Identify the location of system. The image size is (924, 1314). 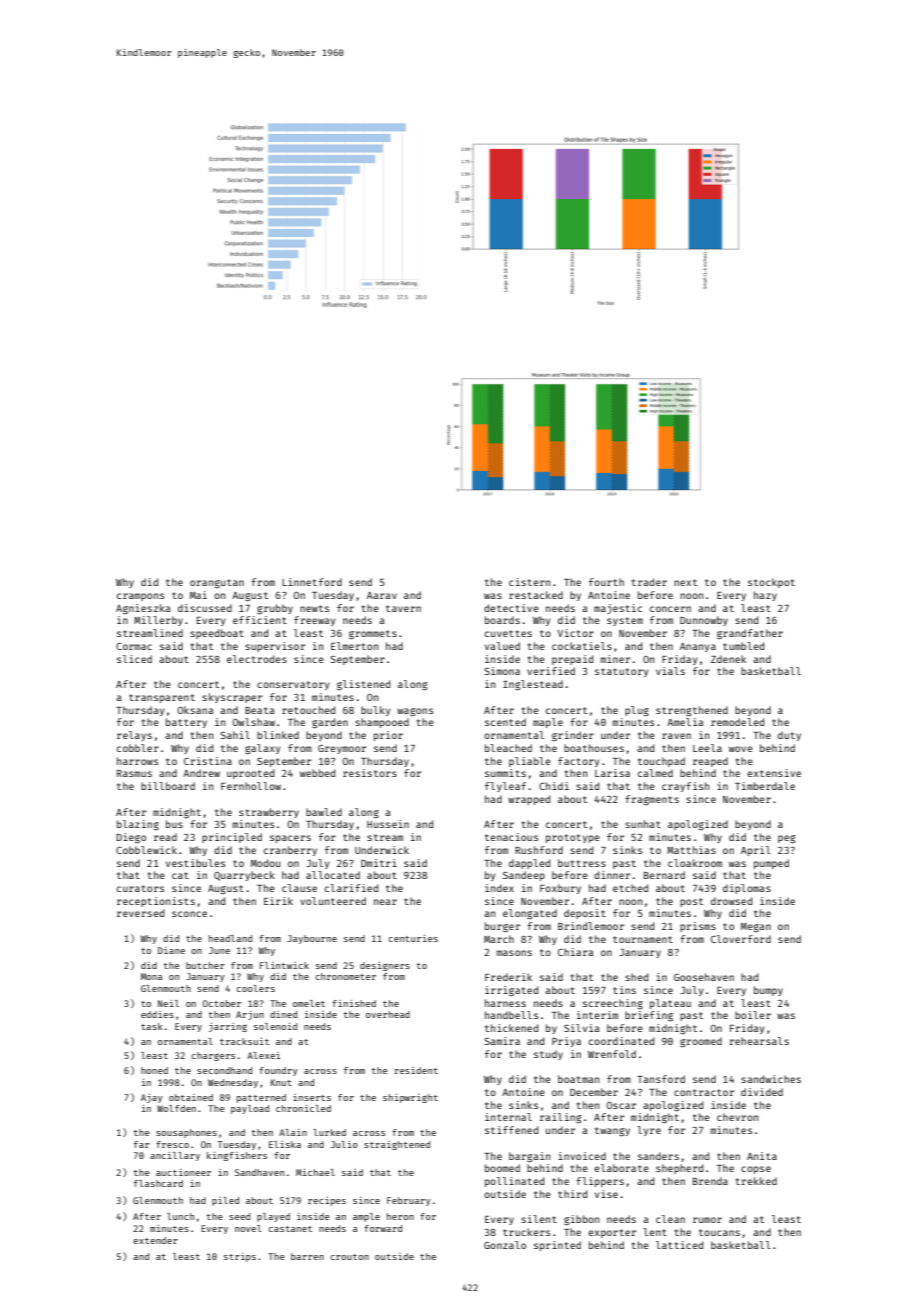
(625, 621).
